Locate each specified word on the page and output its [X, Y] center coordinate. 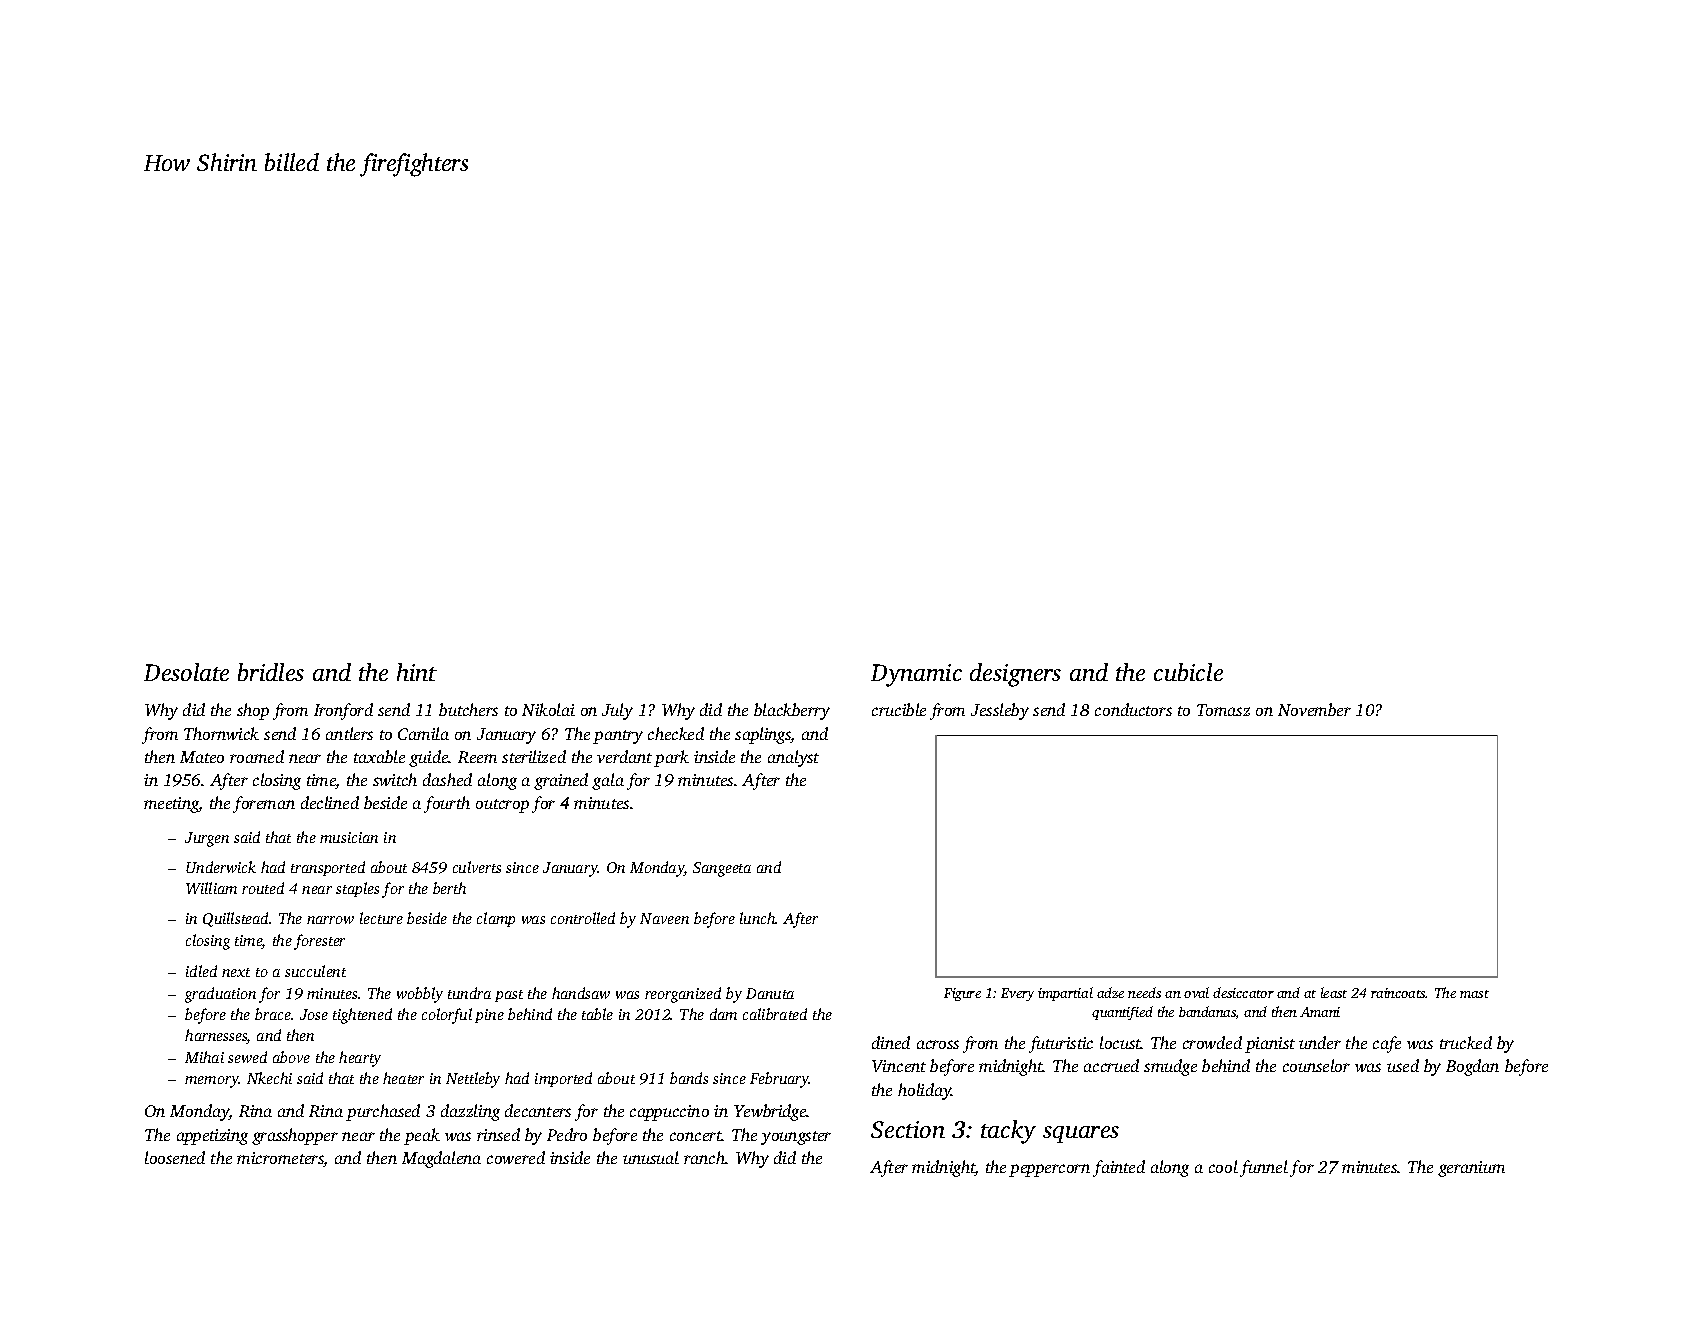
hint [417, 672]
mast [1474, 994]
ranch [705, 1157]
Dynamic [916, 675]
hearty [360, 1059]
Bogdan [1472, 1067]
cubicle [1188, 672]
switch [395, 779]
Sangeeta [722, 869]
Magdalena [441, 1159]
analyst [793, 758]
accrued [1111, 1065]
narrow [330, 920]
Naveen [664, 918]
